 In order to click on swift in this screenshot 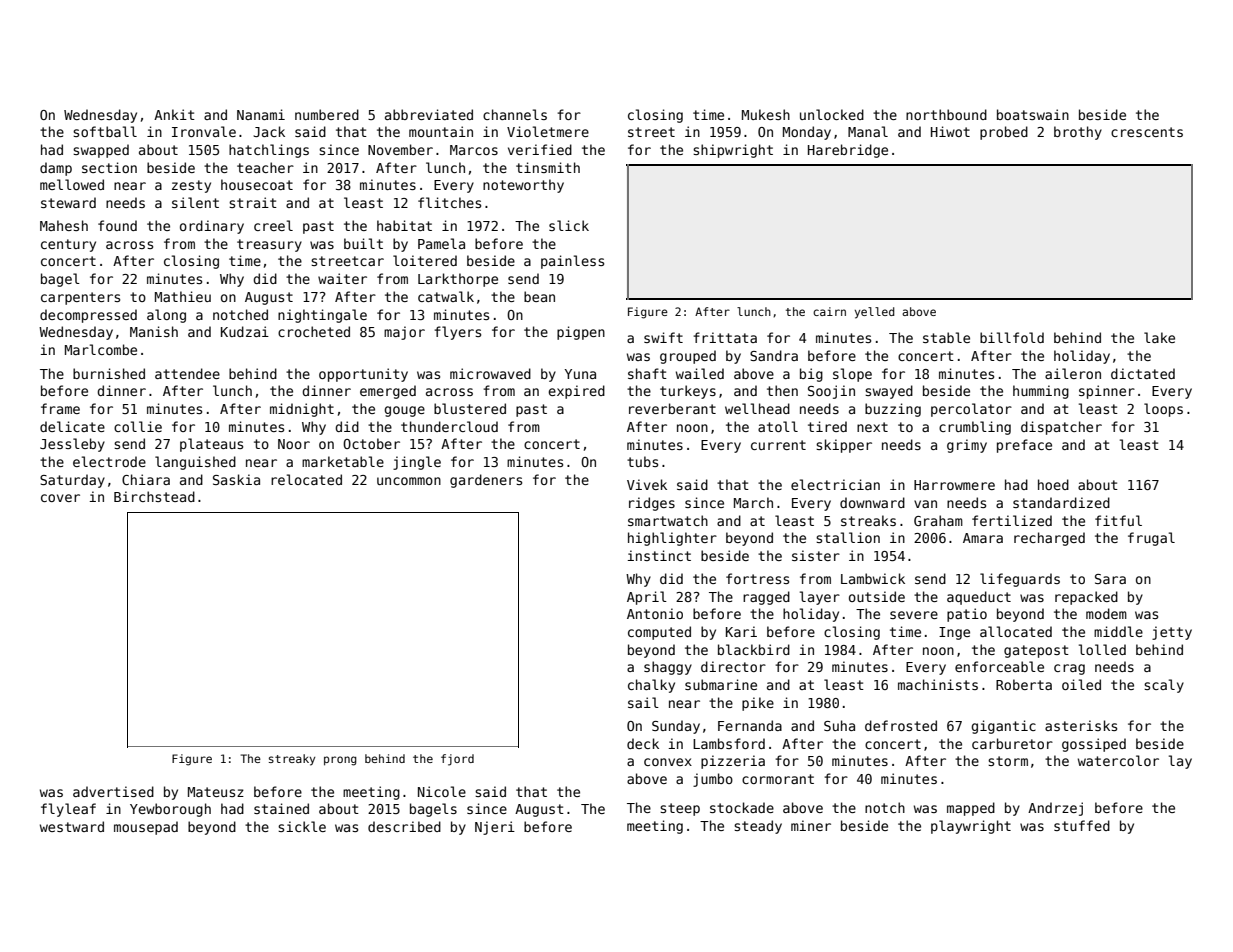, I will do `click(663, 337)`.
